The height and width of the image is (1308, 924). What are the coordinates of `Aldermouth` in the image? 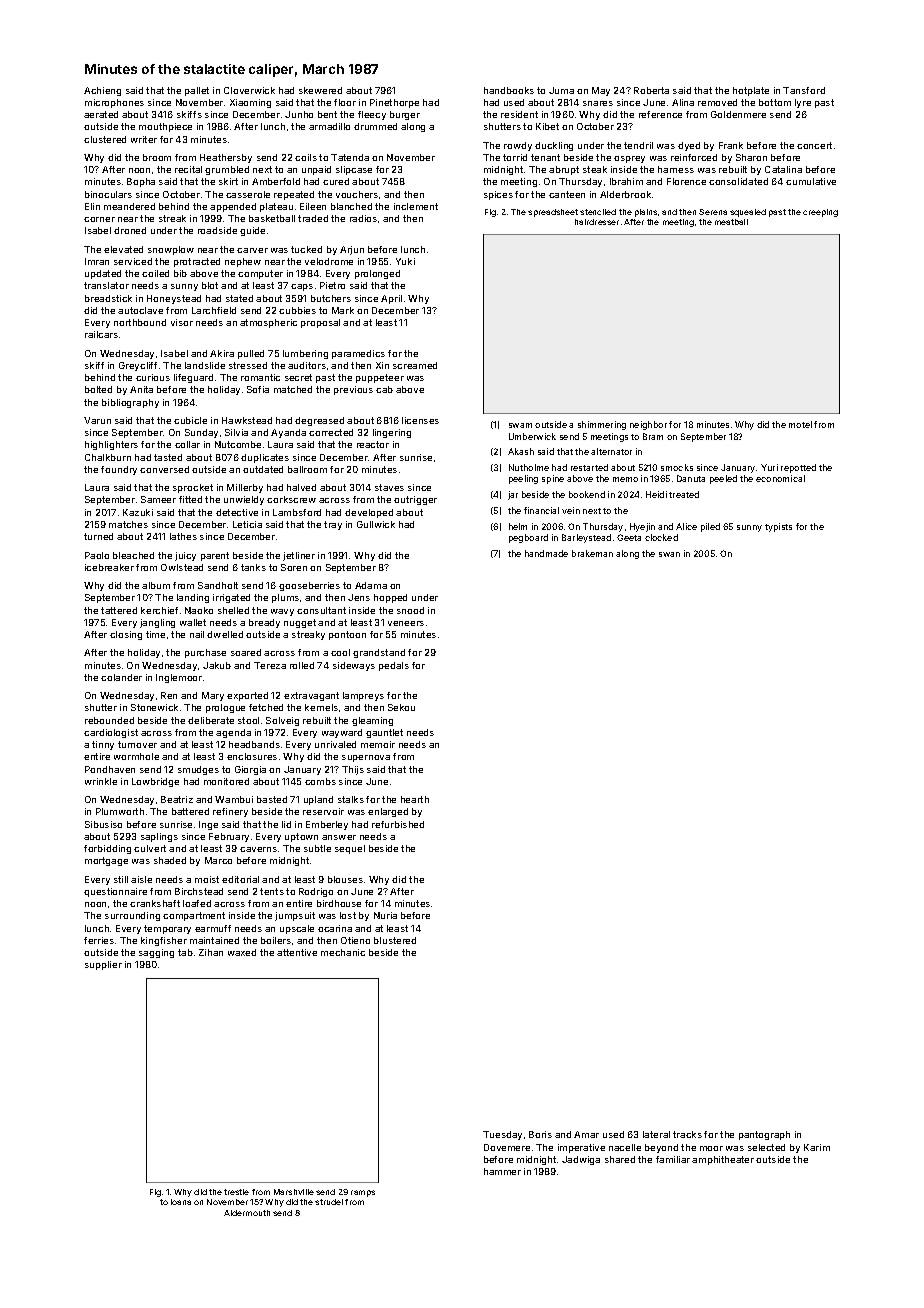 It's located at (247, 1213).
